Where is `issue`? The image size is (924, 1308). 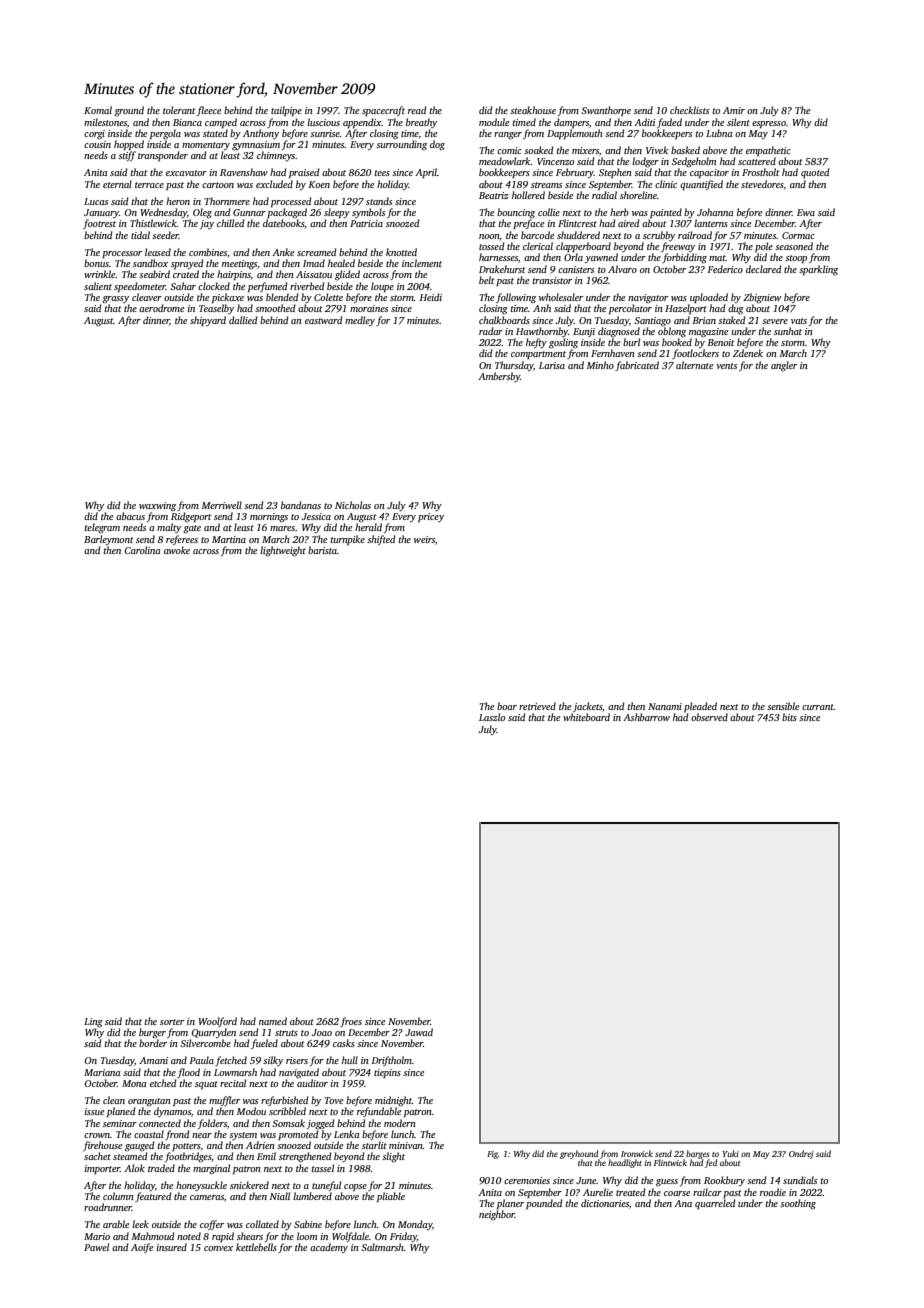 issue is located at coordinates (94, 1111).
